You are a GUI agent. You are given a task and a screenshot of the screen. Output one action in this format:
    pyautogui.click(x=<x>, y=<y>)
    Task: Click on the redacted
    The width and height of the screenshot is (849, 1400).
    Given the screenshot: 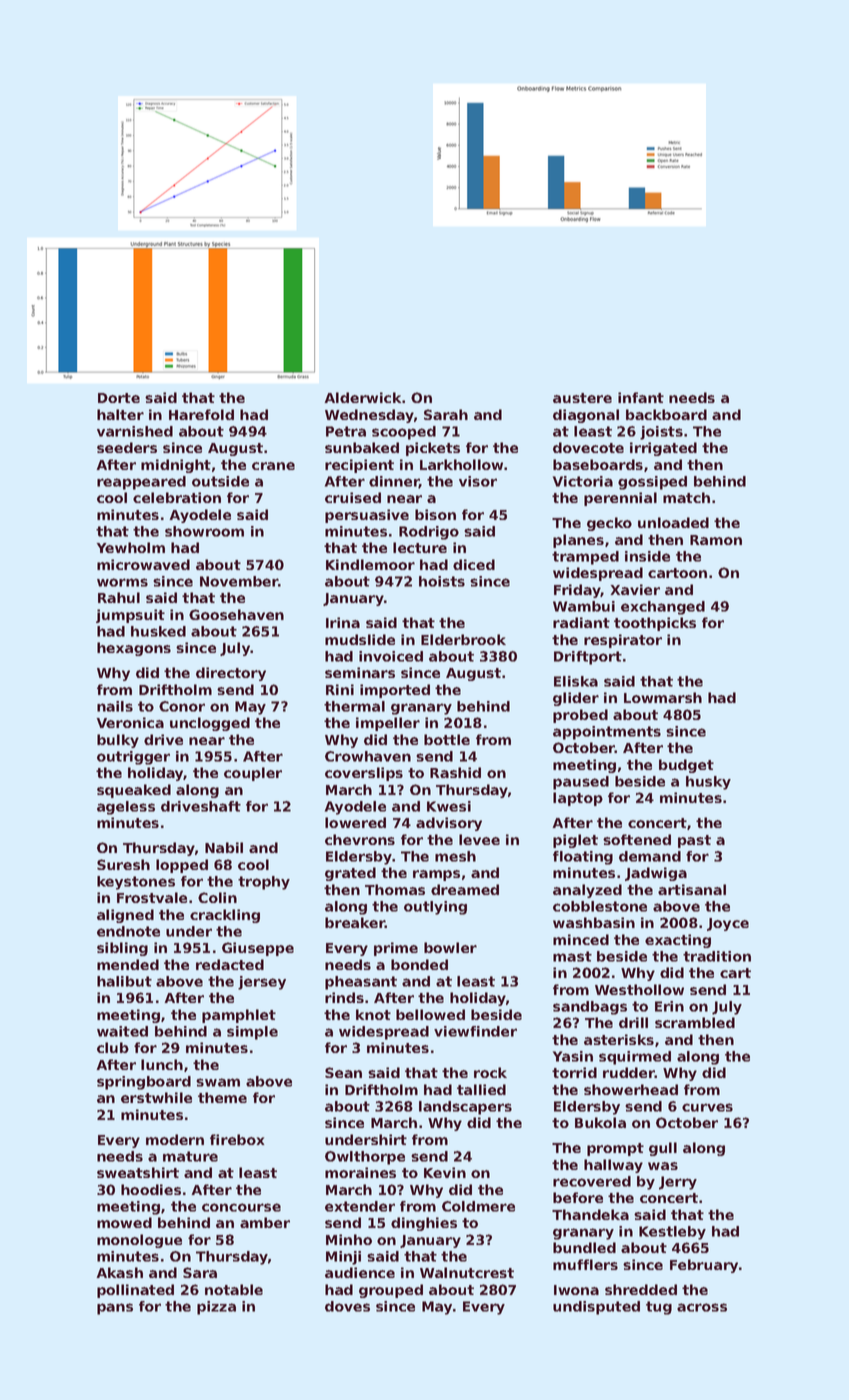 What is the action you would take?
    pyautogui.click(x=230, y=964)
